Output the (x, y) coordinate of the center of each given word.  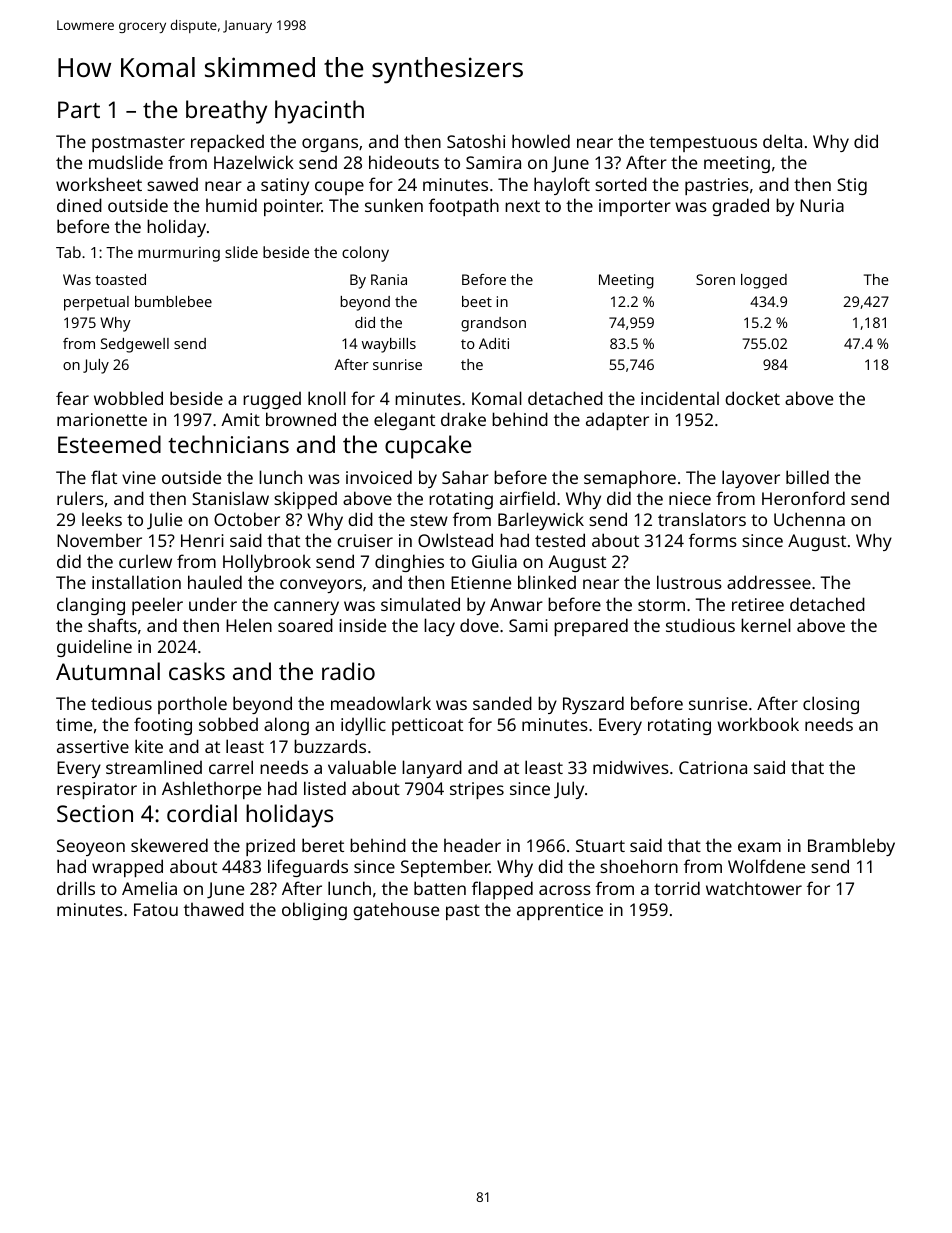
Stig (852, 186)
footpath (464, 207)
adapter (617, 421)
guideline (94, 648)
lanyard (432, 769)
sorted (621, 184)
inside (362, 625)
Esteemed (109, 444)
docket (752, 398)
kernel (766, 625)
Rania (389, 279)
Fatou (156, 909)
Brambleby (851, 847)
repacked (227, 143)
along (286, 726)
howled (541, 141)
